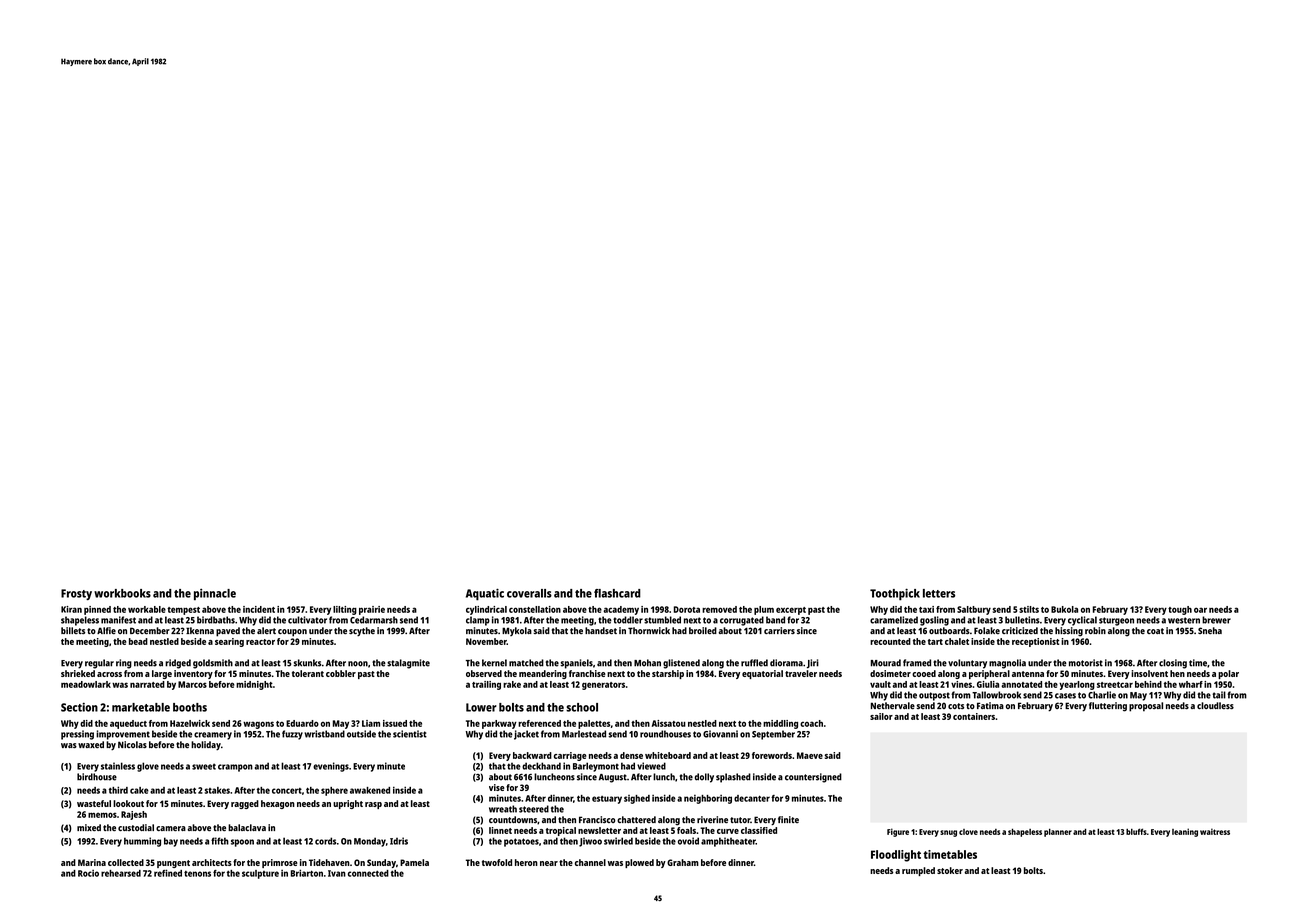 The width and height of the screenshot is (1308, 924). I want to click on letters, so click(939, 593).
